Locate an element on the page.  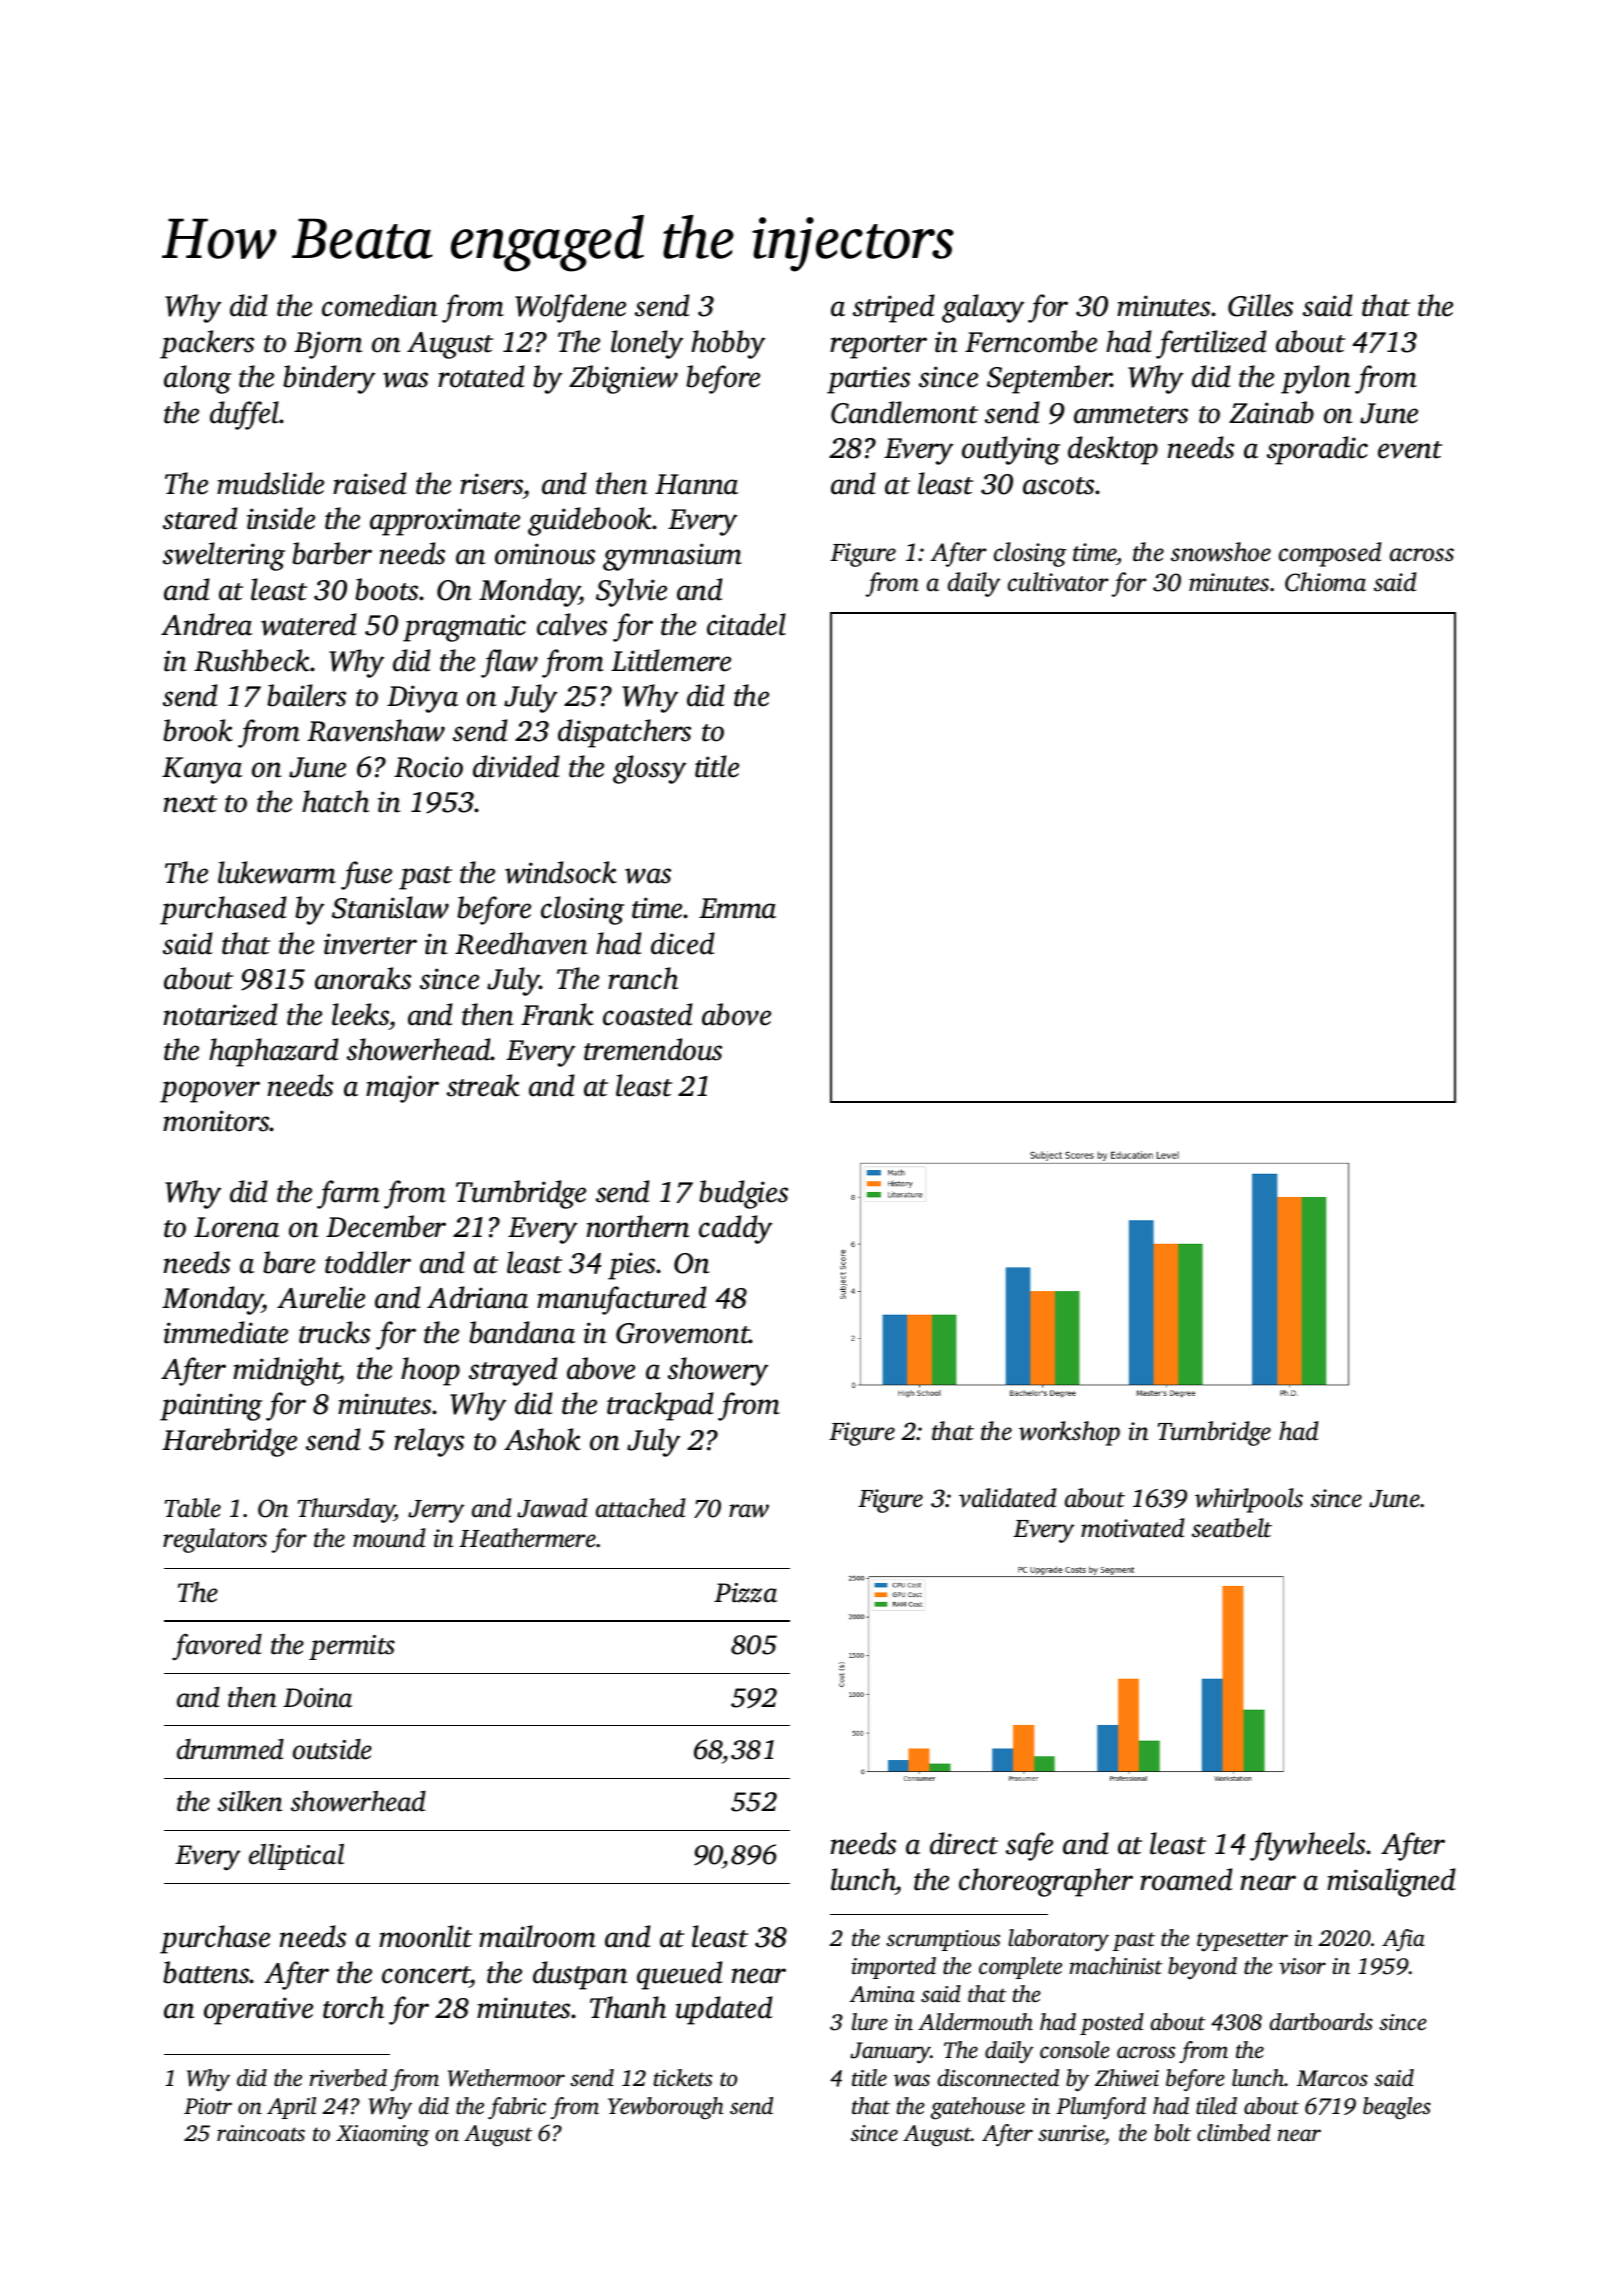
Chioma is located at coordinates (1325, 582).
